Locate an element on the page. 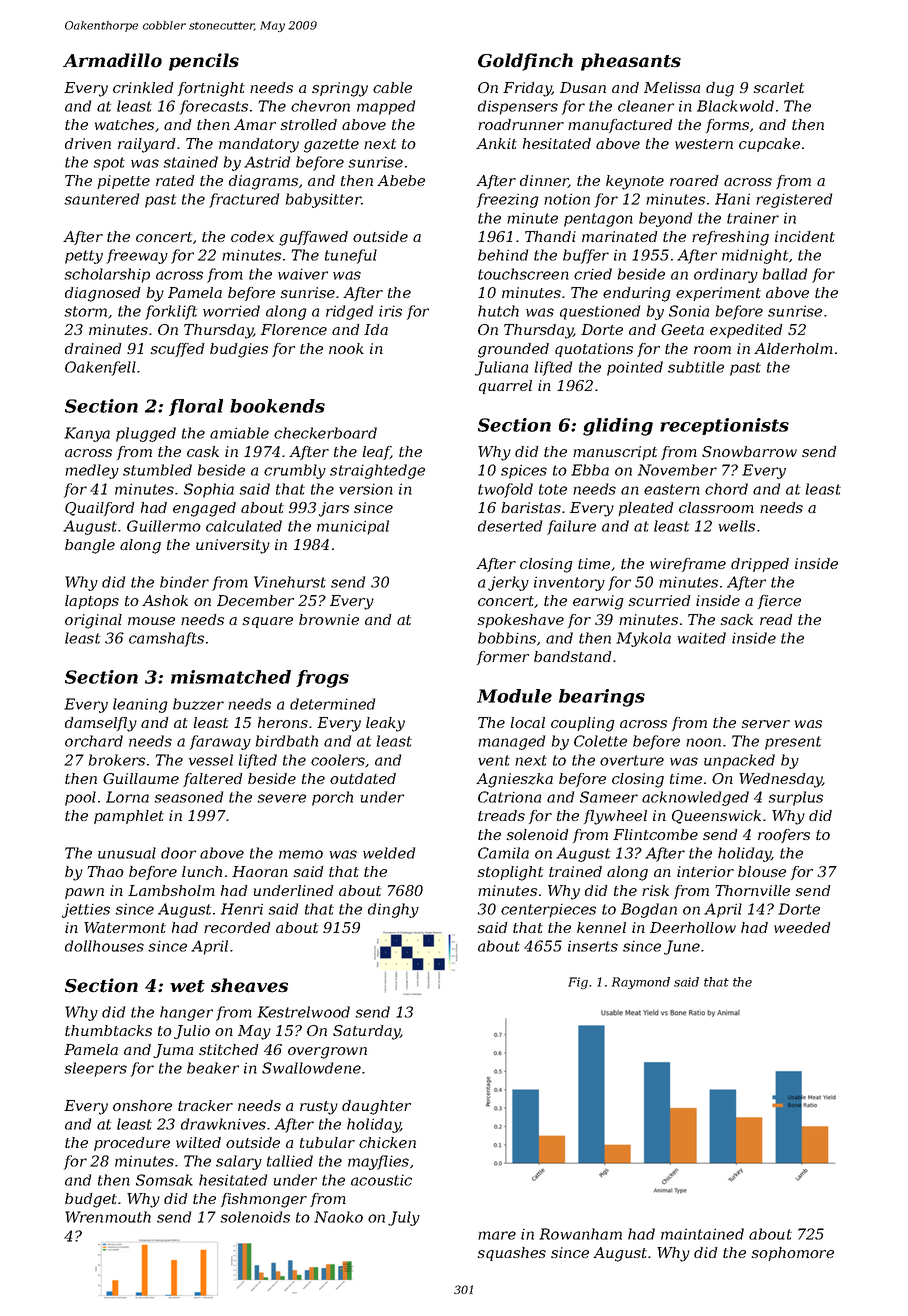 This document has height=1316, width=908. brownie is located at coordinates (329, 619).
